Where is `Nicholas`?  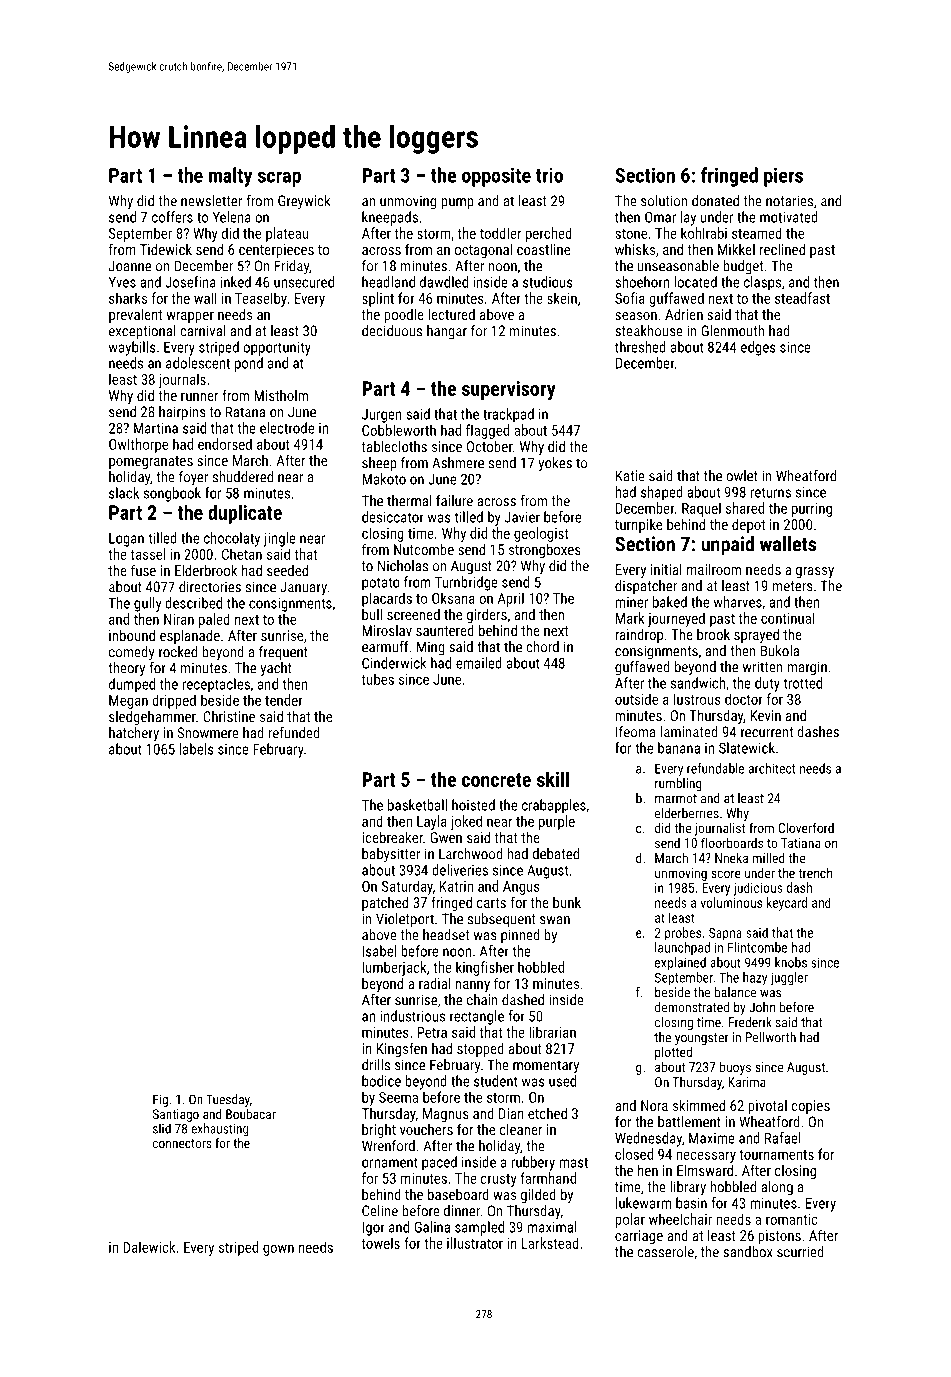 Nicholas is located at coordinates (403, 566).
